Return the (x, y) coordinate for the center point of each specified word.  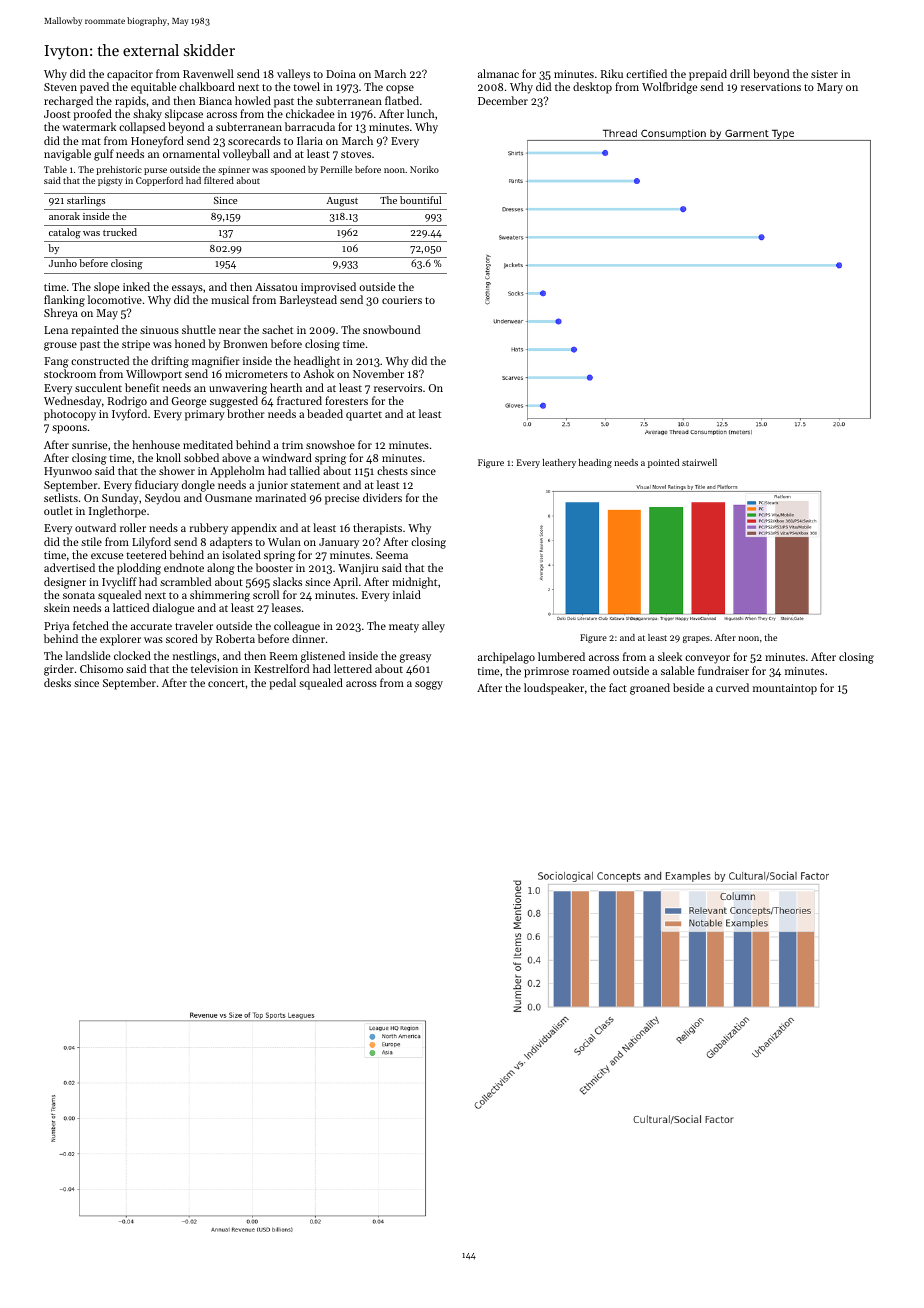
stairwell (699, 462)
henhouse (156, 444)
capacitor (130, 75)
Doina (341, 74)
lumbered (561, 656)
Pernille (336, 169)
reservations (771, 87)
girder (59, 670)
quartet (364, 416)
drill (740, 73)
